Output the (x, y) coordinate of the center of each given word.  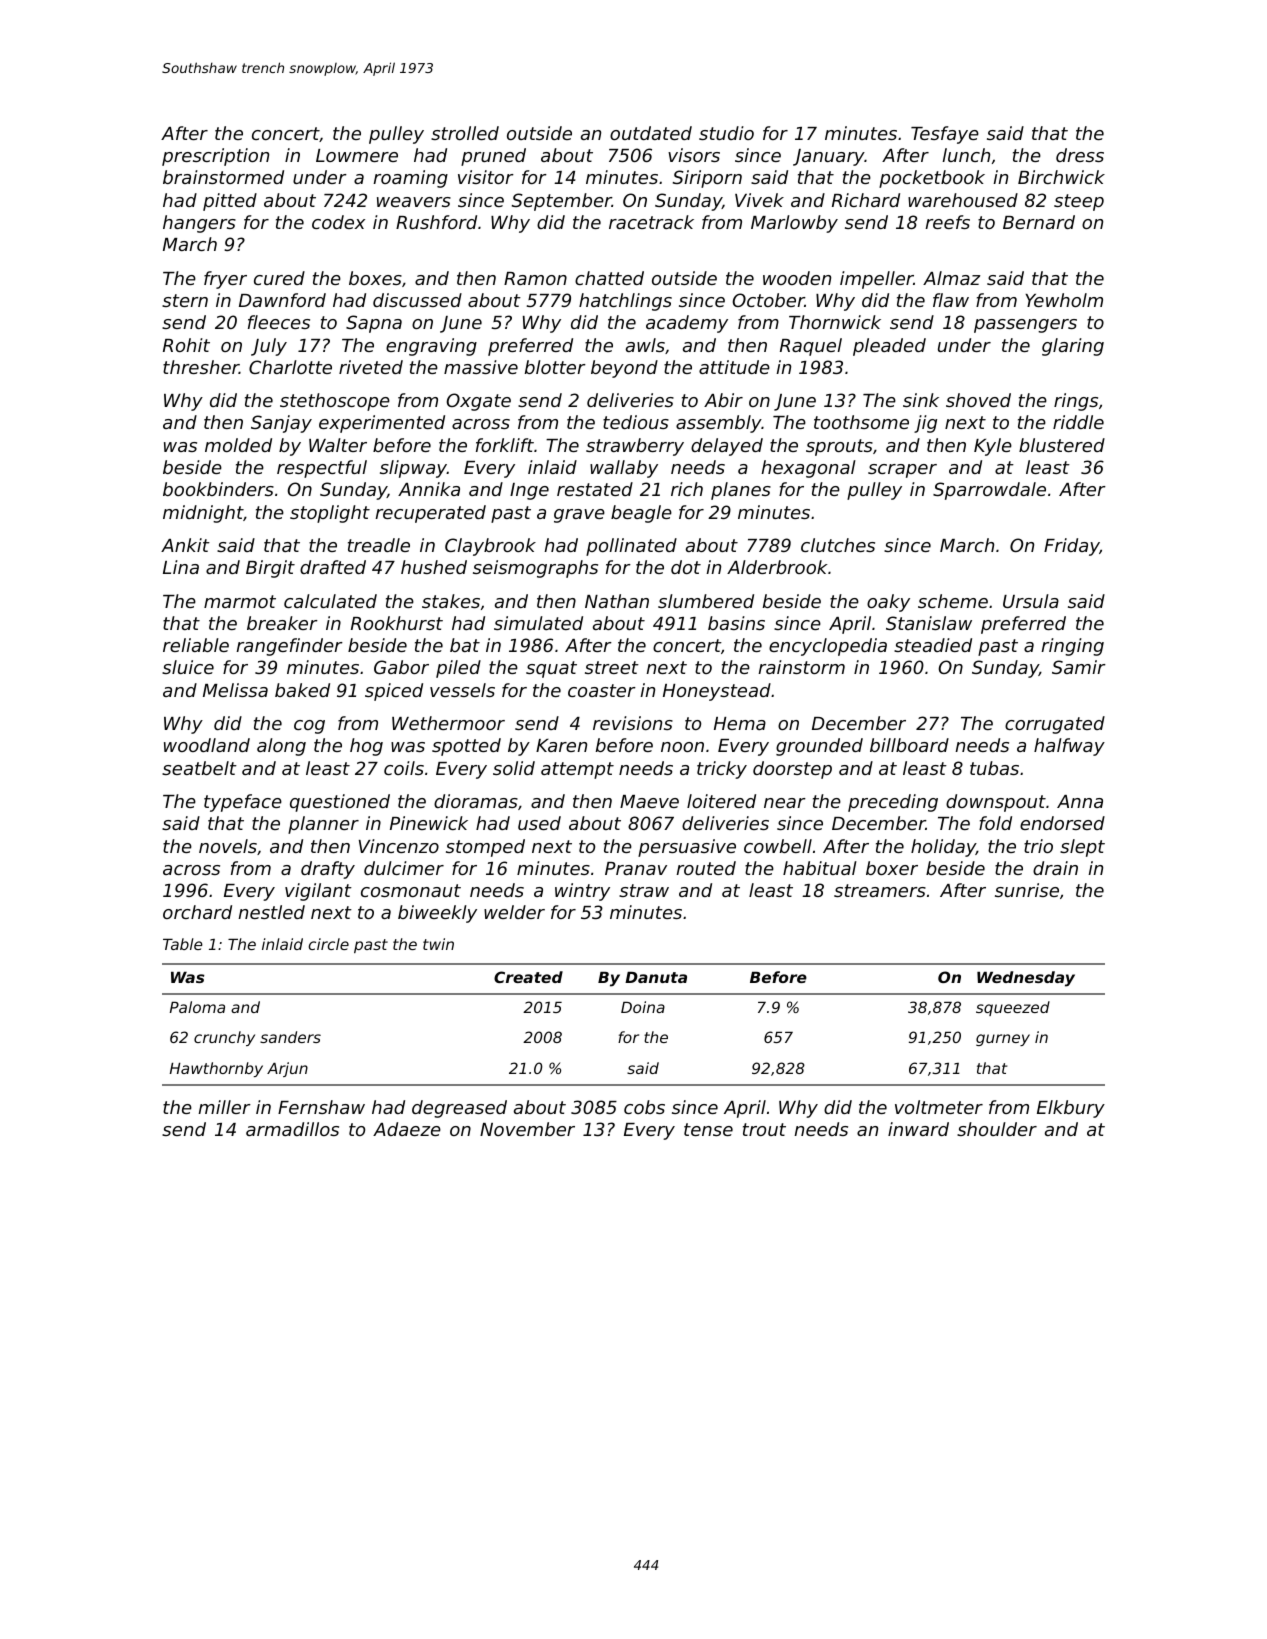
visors (694, 155)
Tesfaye (945, 135)
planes (741, 491)
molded (238, 445)
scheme (953, 601)
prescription (215, 157)
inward (918, 1129)
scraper (902, 471)
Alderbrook (777, 567)
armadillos (292, 1129)
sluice (188, 667)
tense (708, 1129)
